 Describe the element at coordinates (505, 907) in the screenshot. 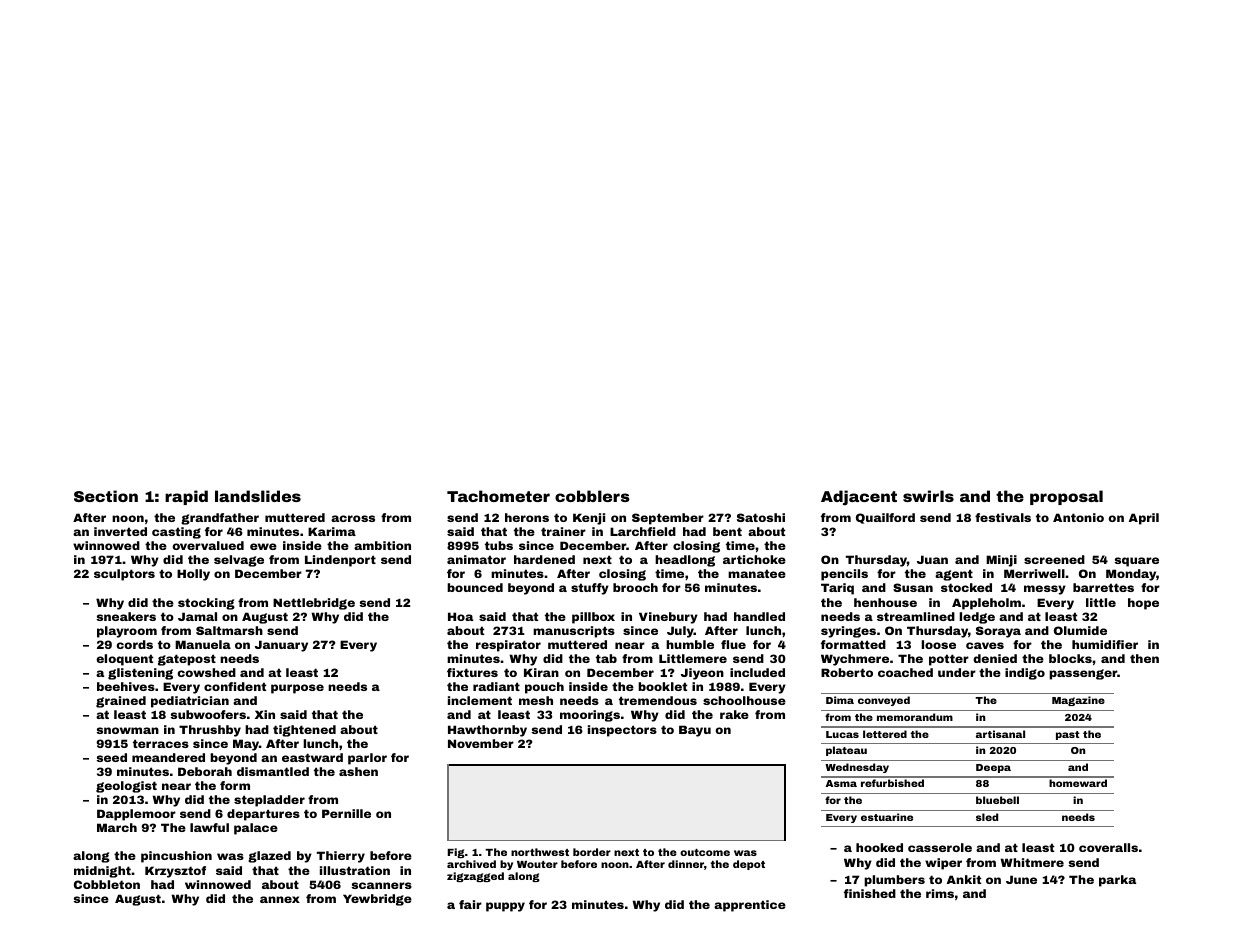

I see `puppy` at that location.
